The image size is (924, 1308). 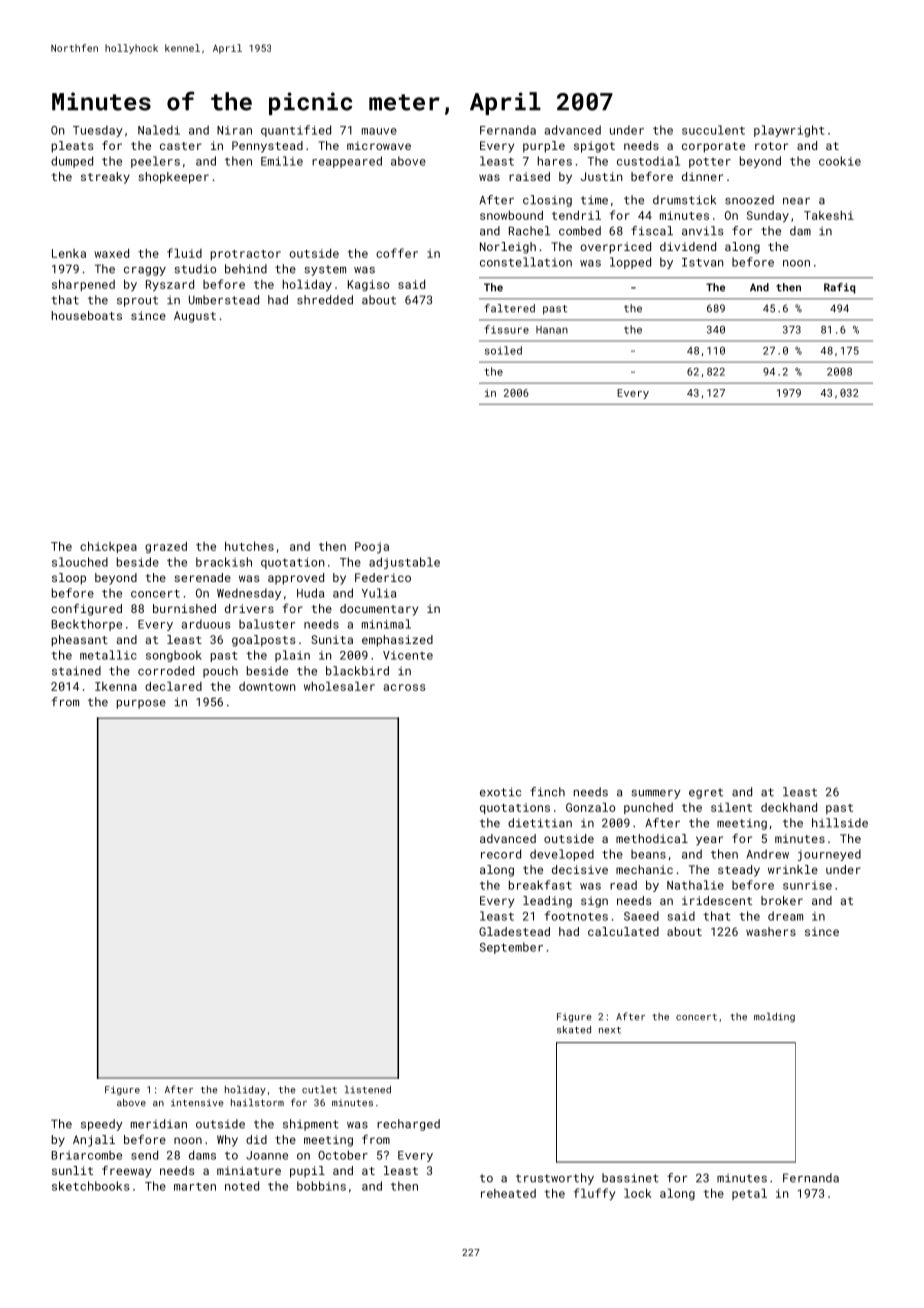 What do you see at coordinates (108, 547) in the screenshot?
I see `chickpea` at bounding box center [108, 547].
